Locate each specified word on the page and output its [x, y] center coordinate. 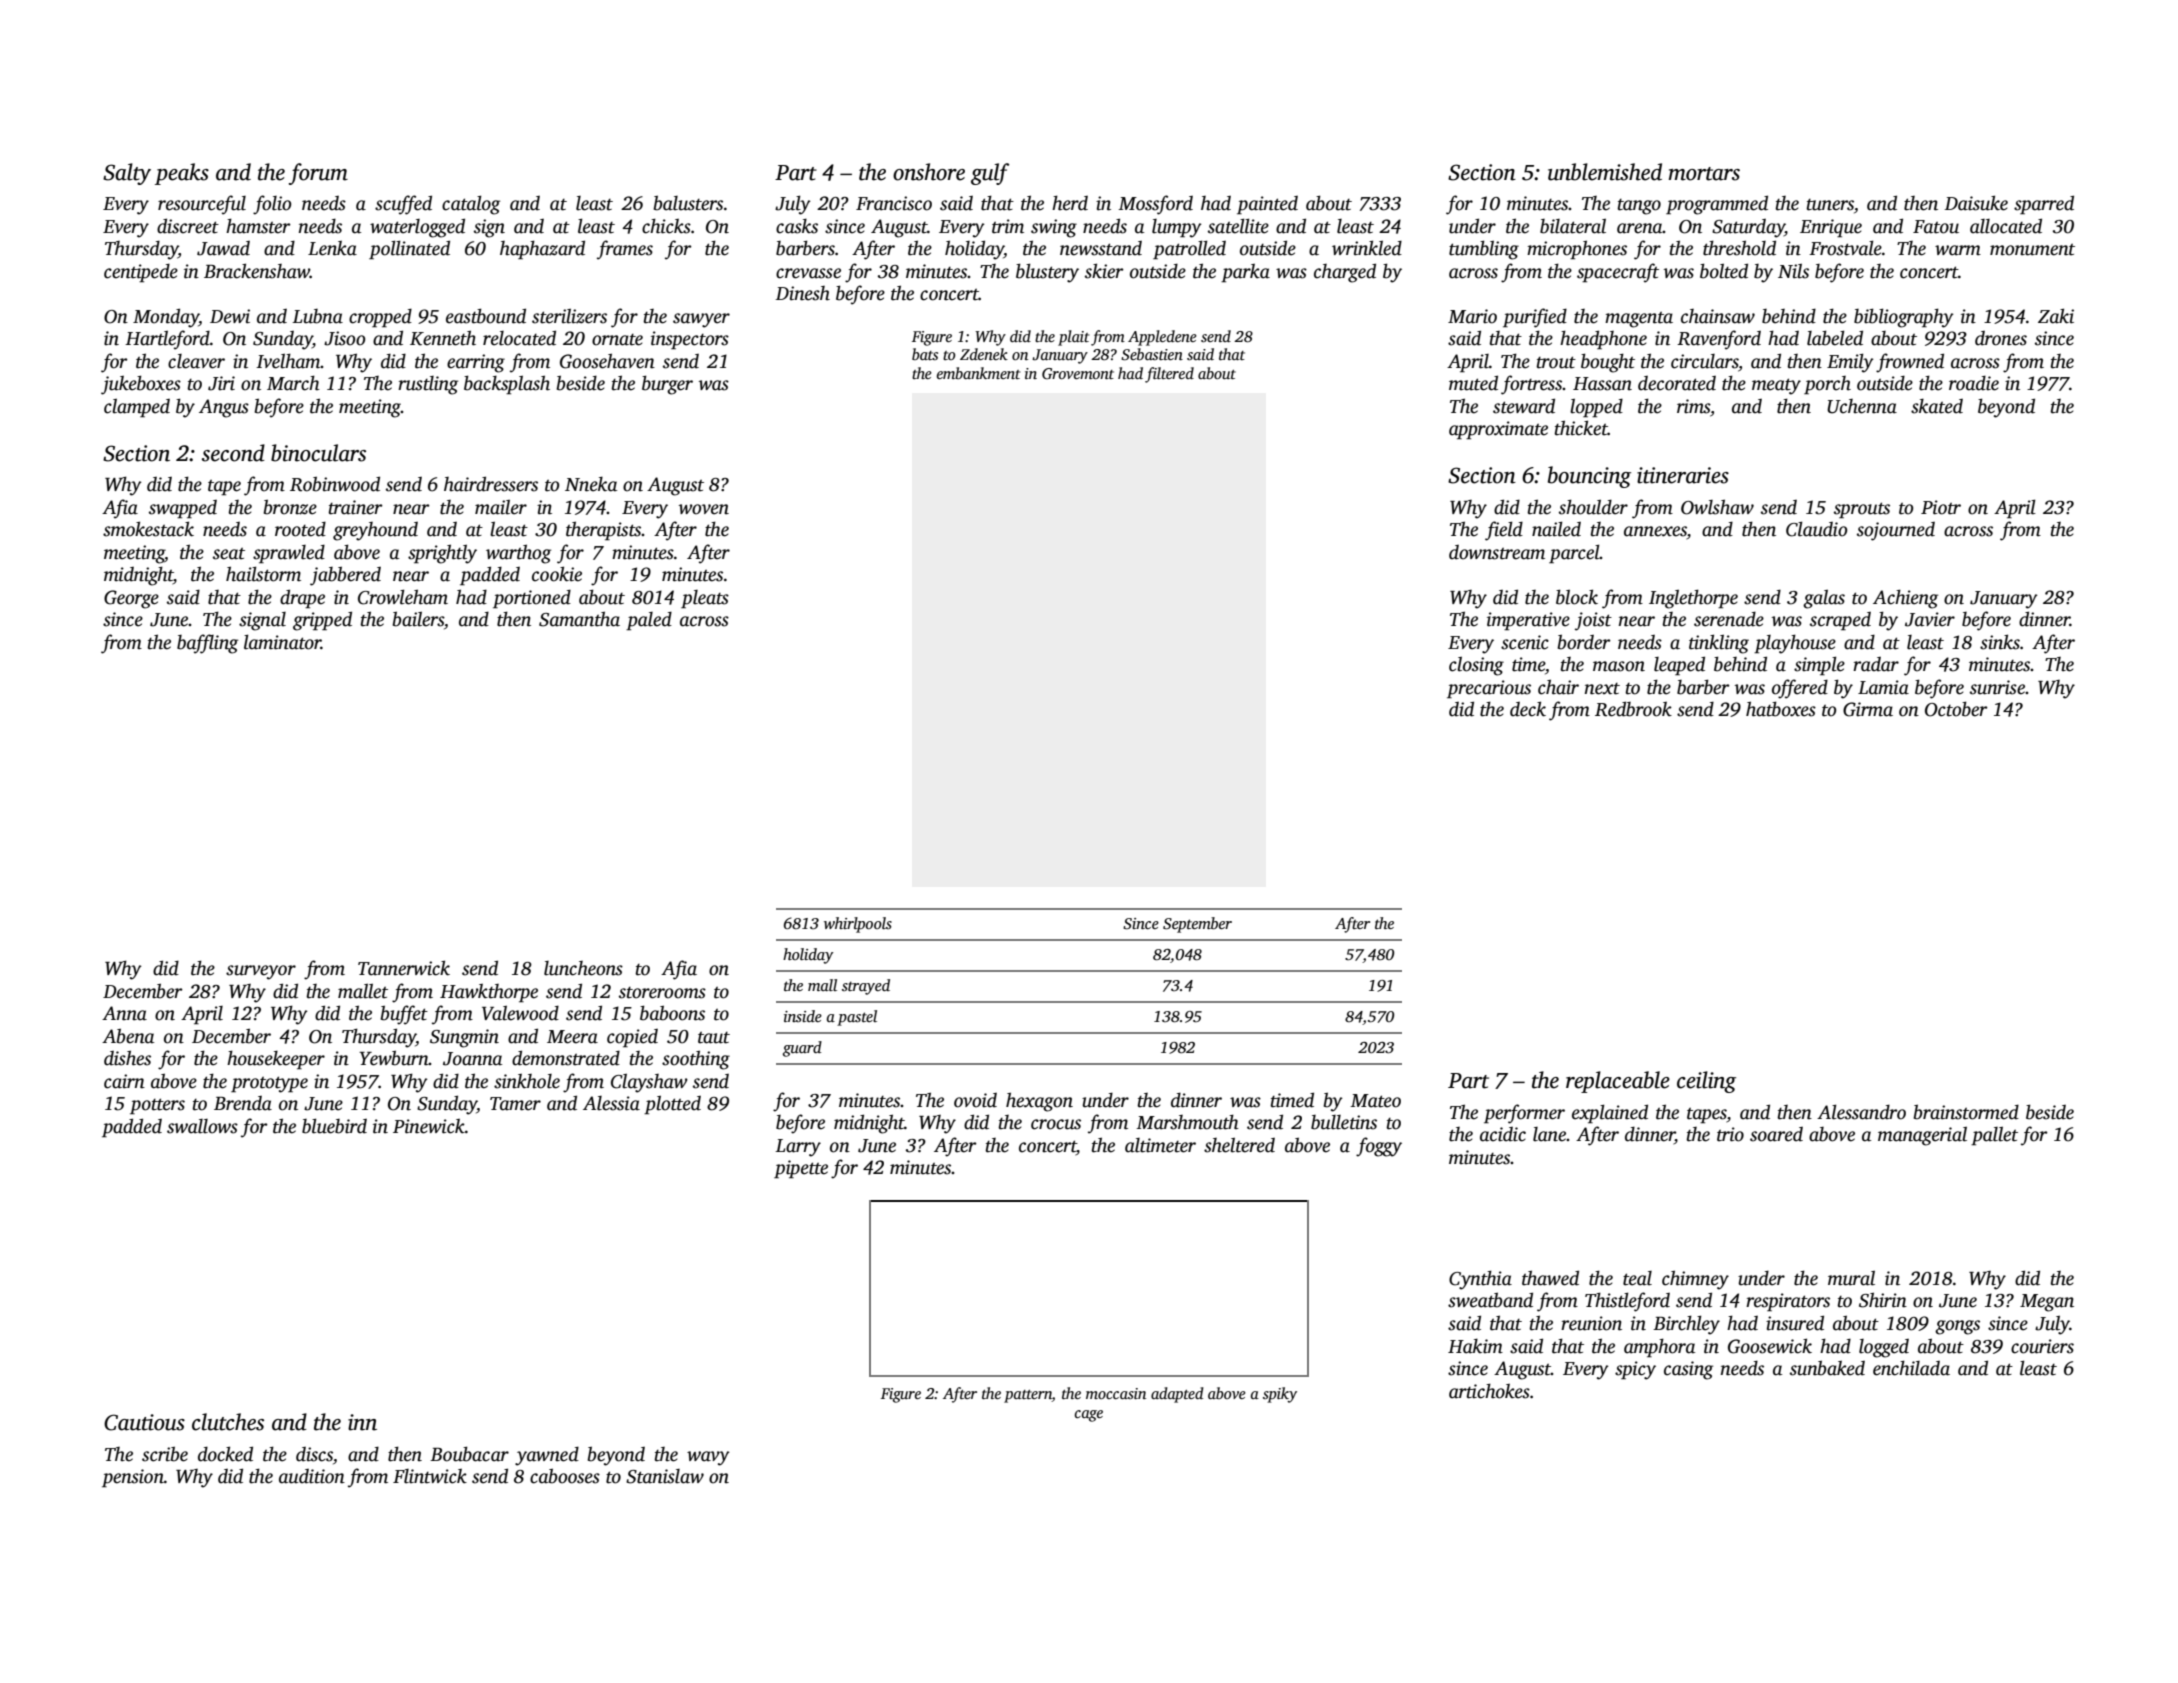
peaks [182, 174]
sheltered [1239, 1145]
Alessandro [1861, 1112]
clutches [228, 1422]
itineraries [1683, 475]
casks [797, 226]
